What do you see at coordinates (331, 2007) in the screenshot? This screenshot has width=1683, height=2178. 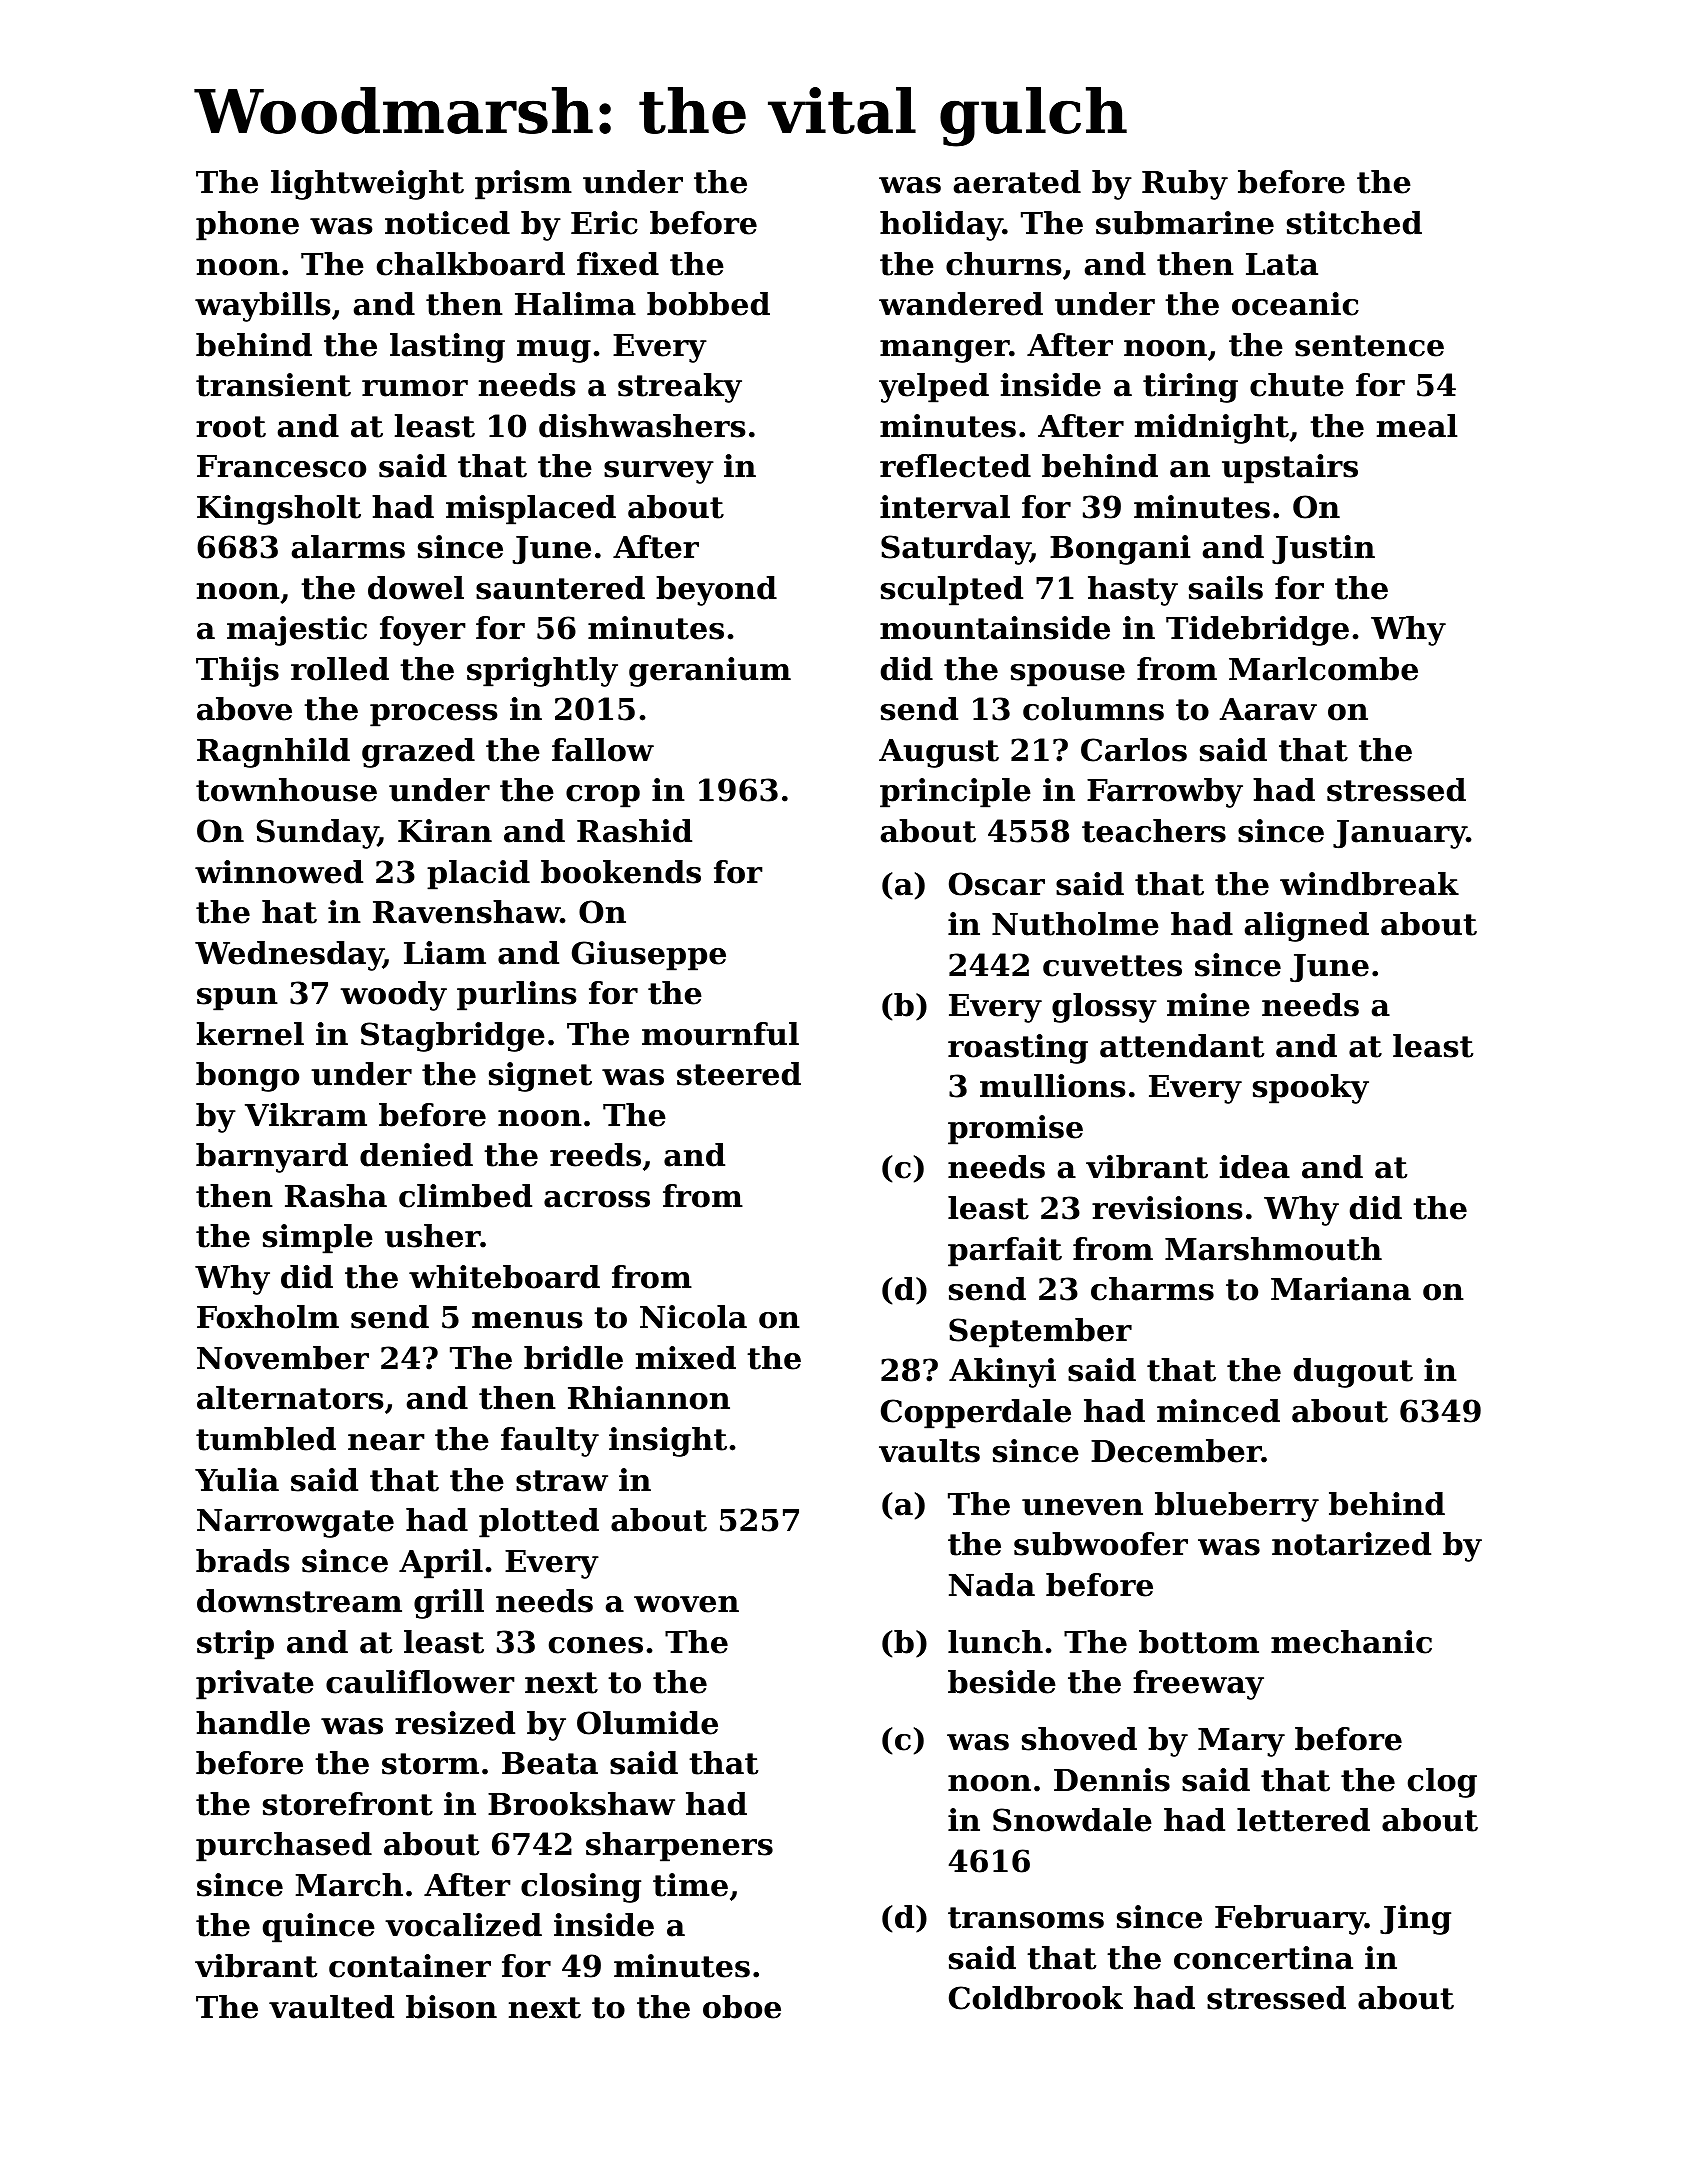 I see `vaulted` at bounding box center [331, 2007].
